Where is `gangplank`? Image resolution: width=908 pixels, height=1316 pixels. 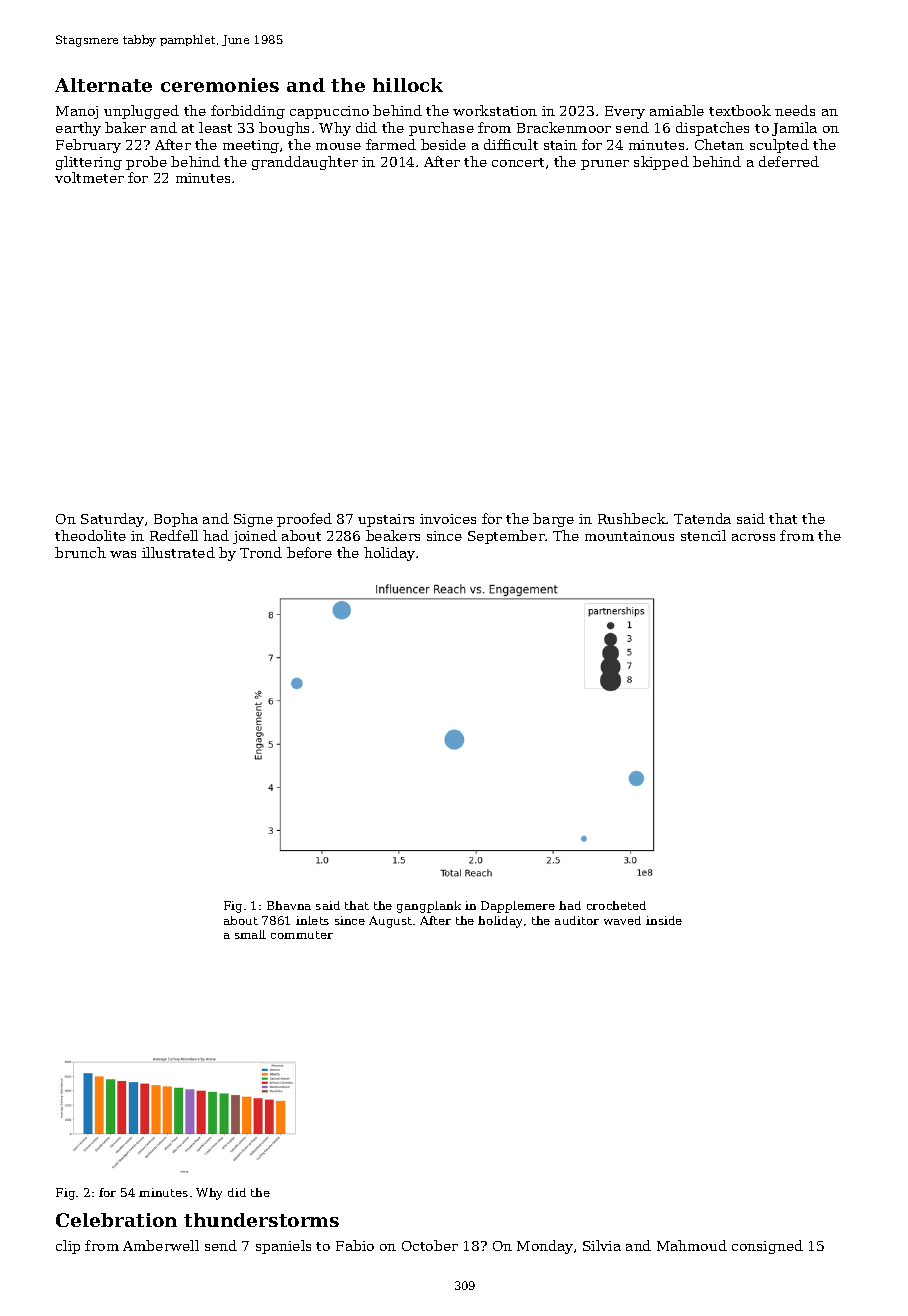
gangplank is located at coordinates (429, 907).
